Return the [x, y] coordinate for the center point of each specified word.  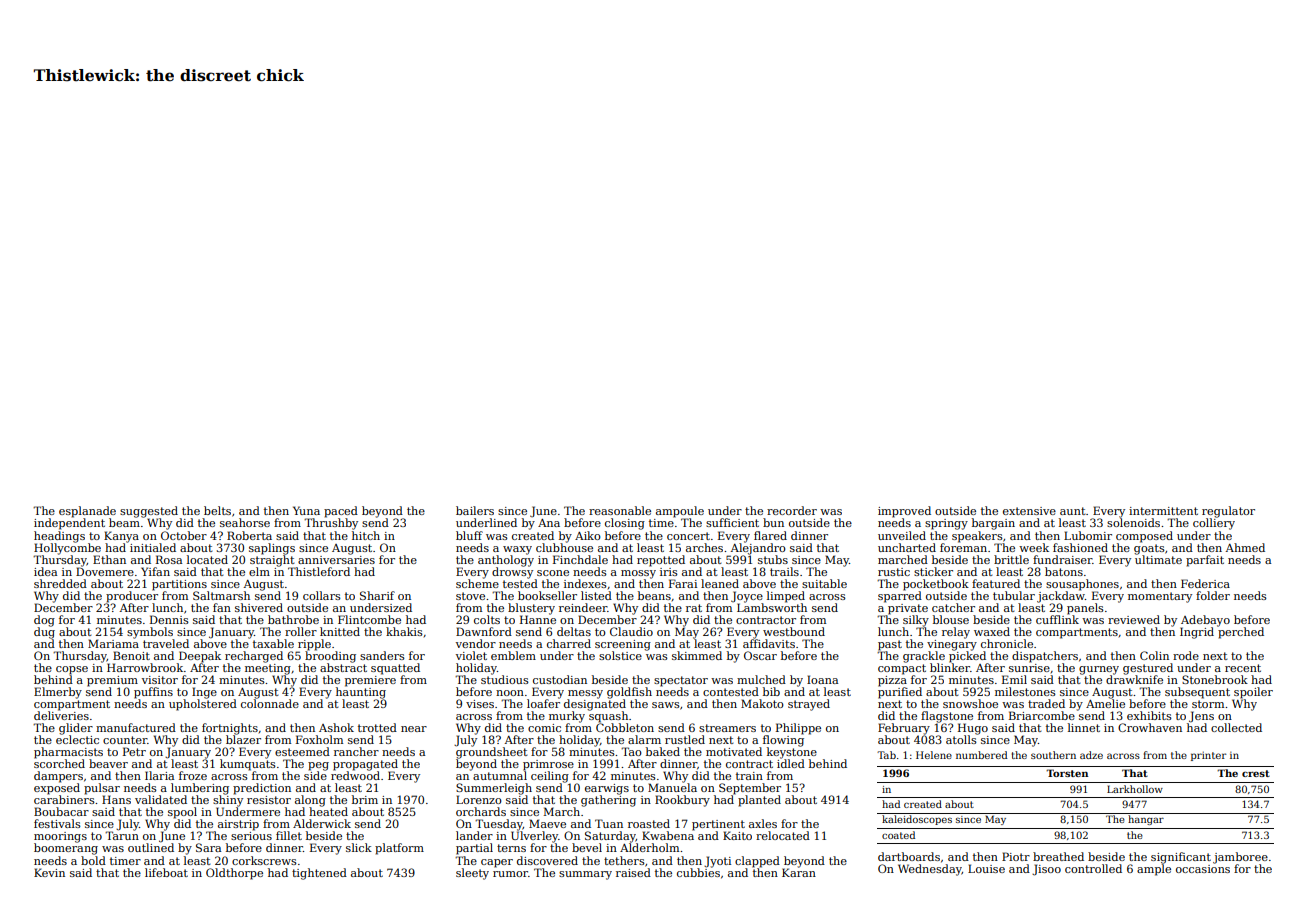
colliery [1214, 524]
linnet [1084, 727]
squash [608, 717]
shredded [60, 583]
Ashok [336, 727]
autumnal [500, 775]
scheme [477, 583]
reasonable [620, 510]
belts [217, 510]
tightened [319, 874]
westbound [794, 631]
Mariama [113, 643]
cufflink [1057, 619]
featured [996, 583]
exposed [57, 789]
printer [1209, 756]
